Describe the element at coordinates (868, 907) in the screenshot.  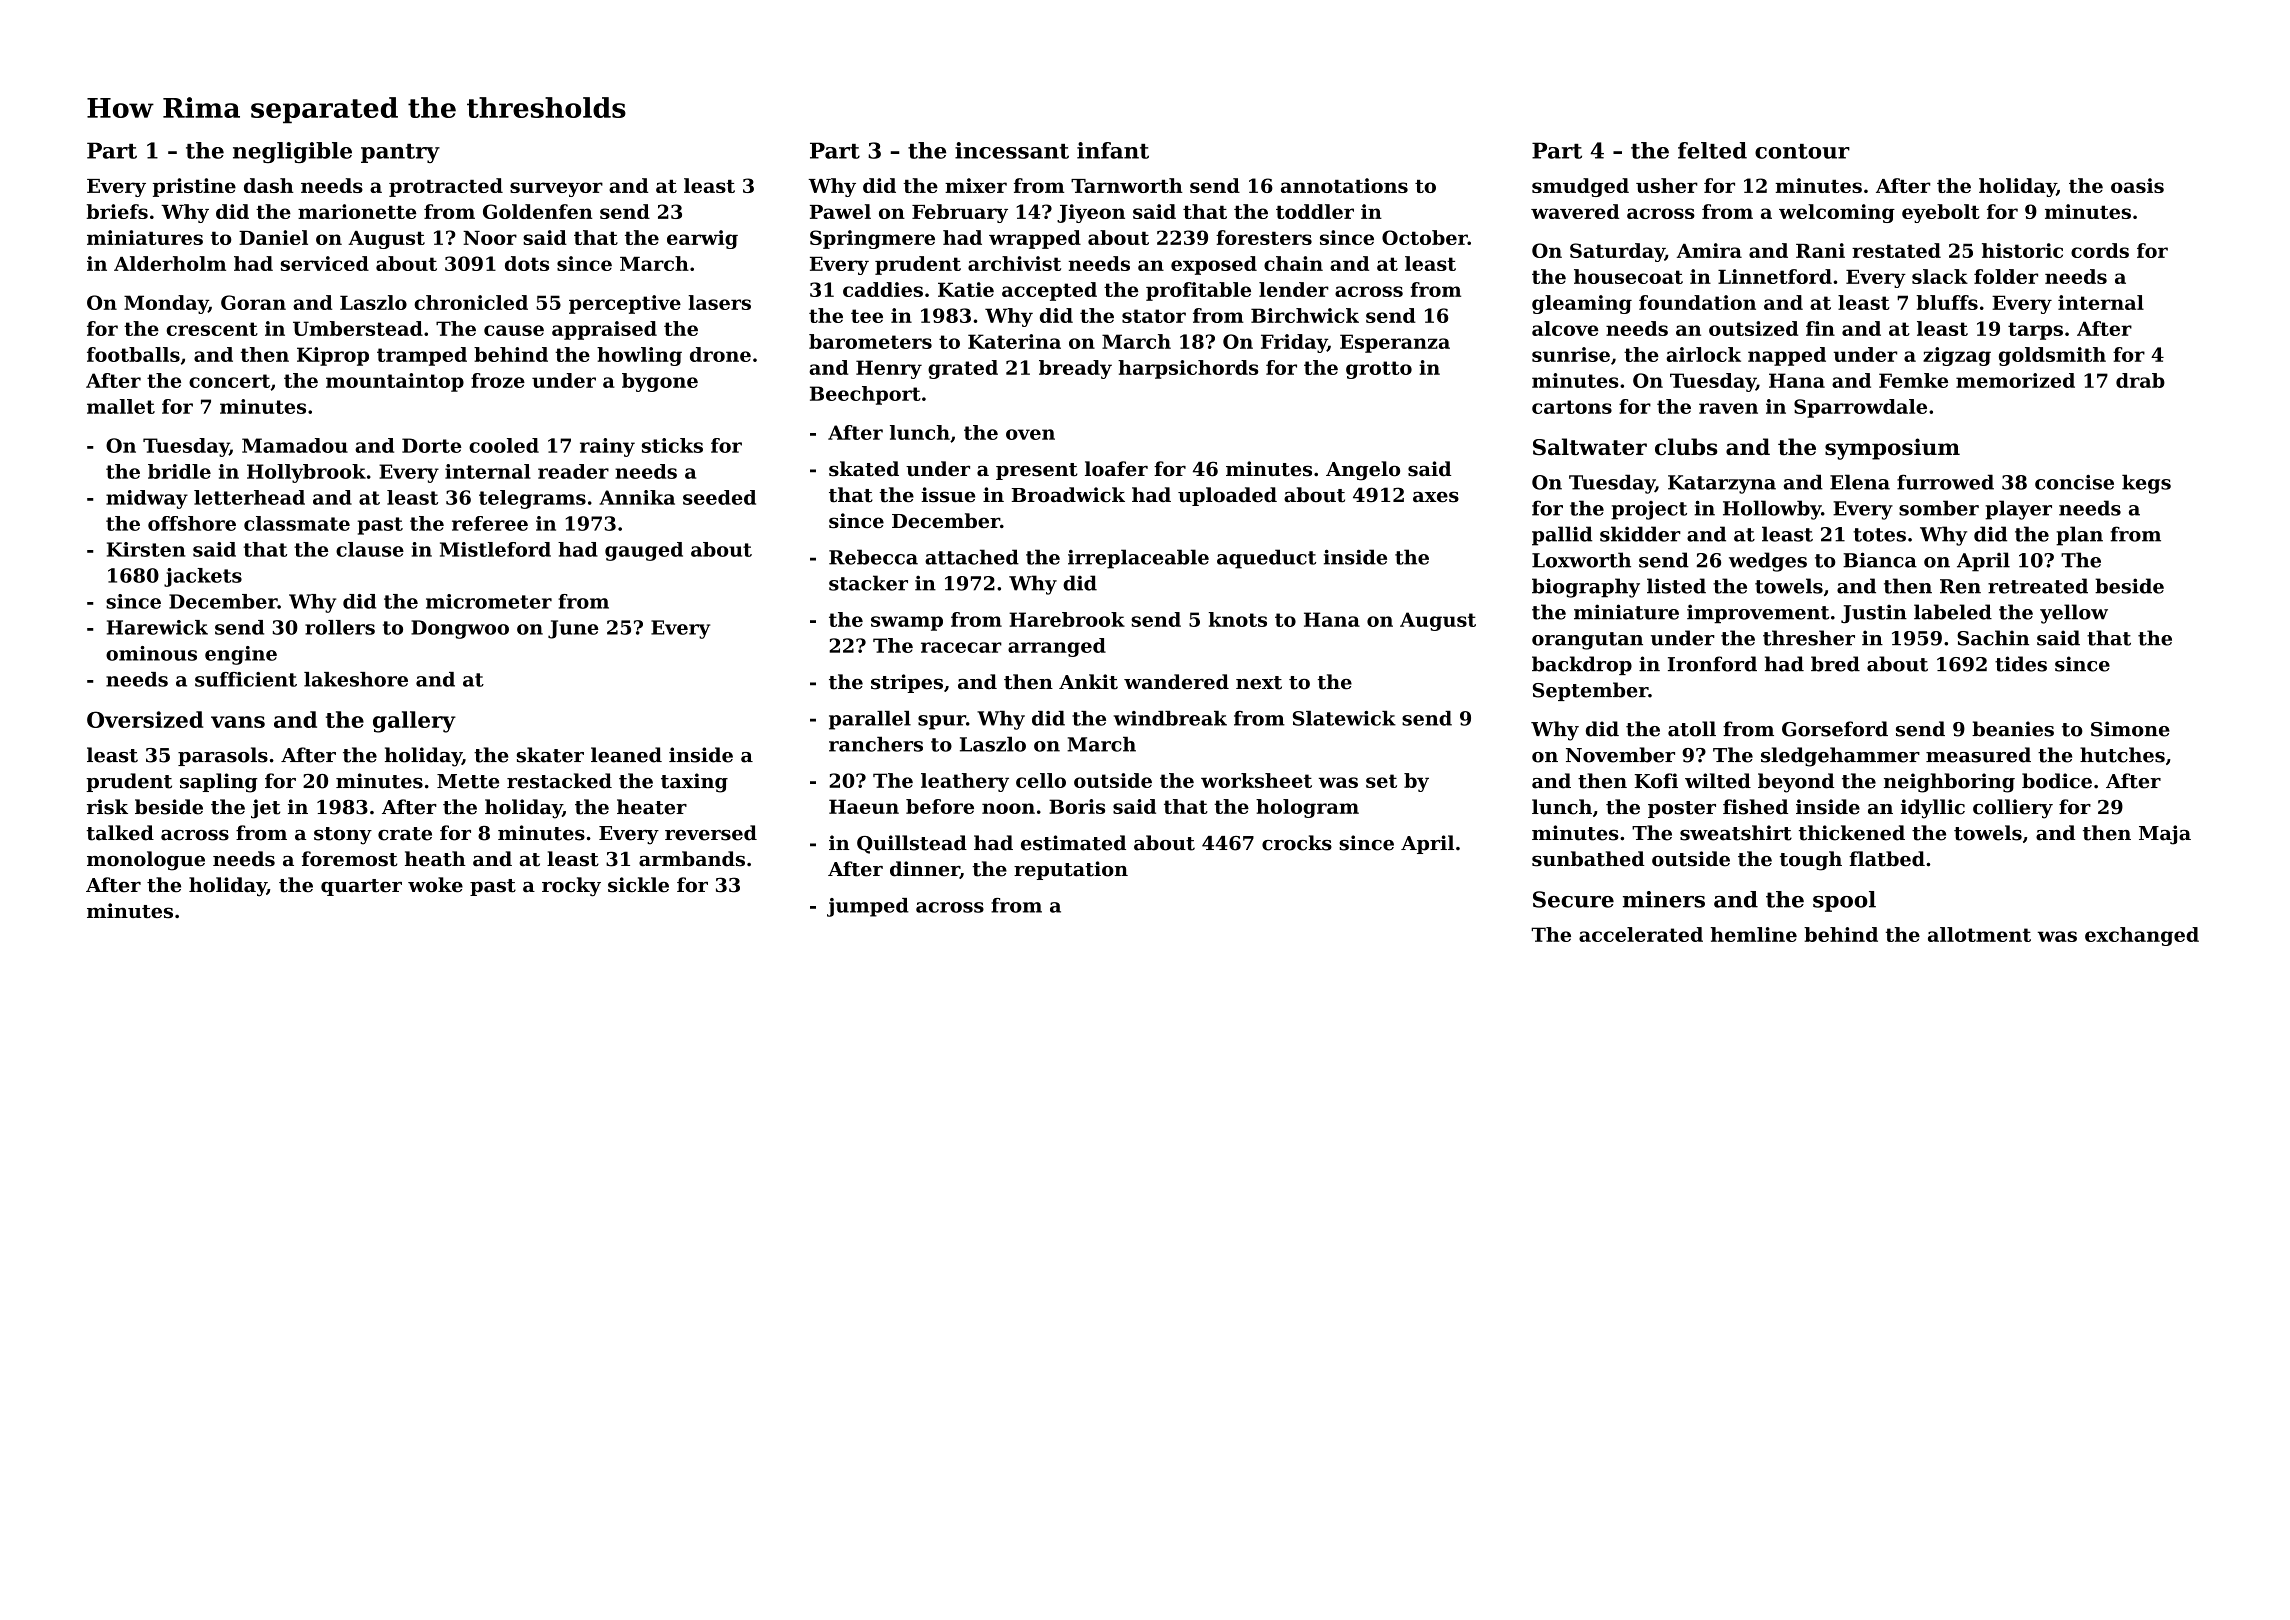
I see `jumped` at that location.
